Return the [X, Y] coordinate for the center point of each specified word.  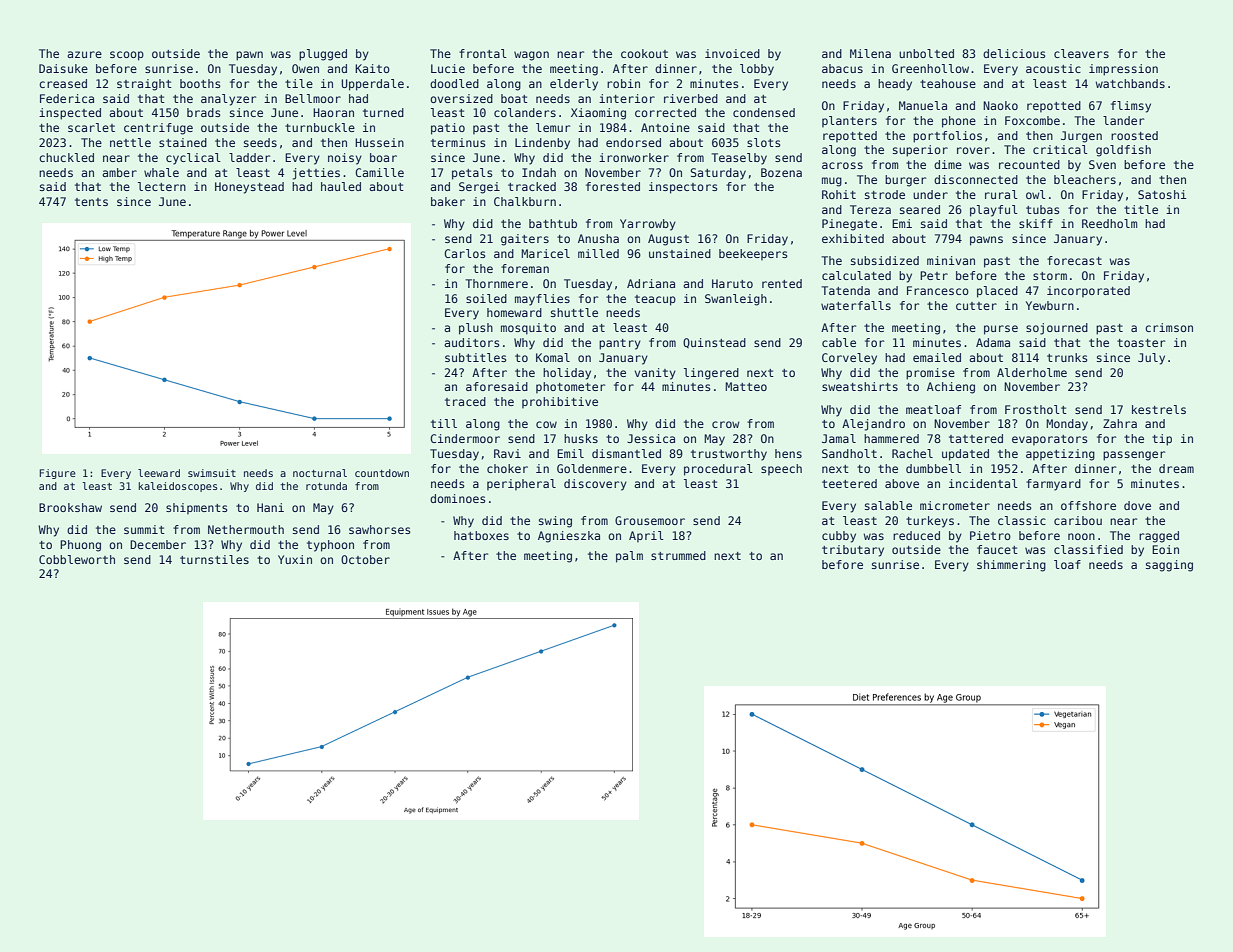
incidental [983, 483]
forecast [1074, 260]
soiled [486, 298]
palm [629, 557]
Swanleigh [736, 300]
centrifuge [158, 129]
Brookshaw [70, 507]
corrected [665, 112]
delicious [1014, 53]
